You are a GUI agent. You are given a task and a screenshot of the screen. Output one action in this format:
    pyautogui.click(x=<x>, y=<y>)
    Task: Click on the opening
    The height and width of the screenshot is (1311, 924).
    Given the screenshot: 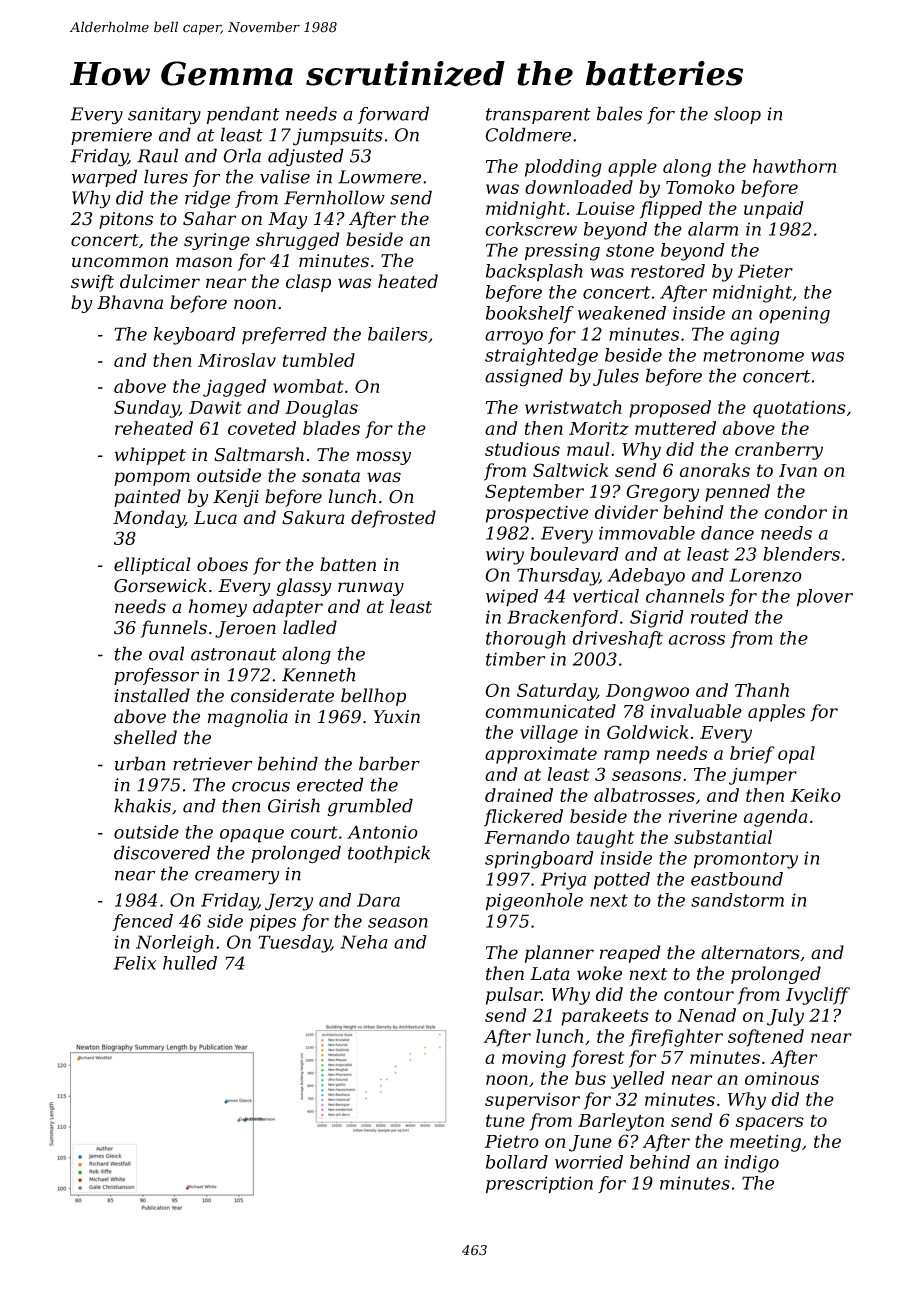 What is the action you would take?
    pyautogui.click(x=794, y=315)
